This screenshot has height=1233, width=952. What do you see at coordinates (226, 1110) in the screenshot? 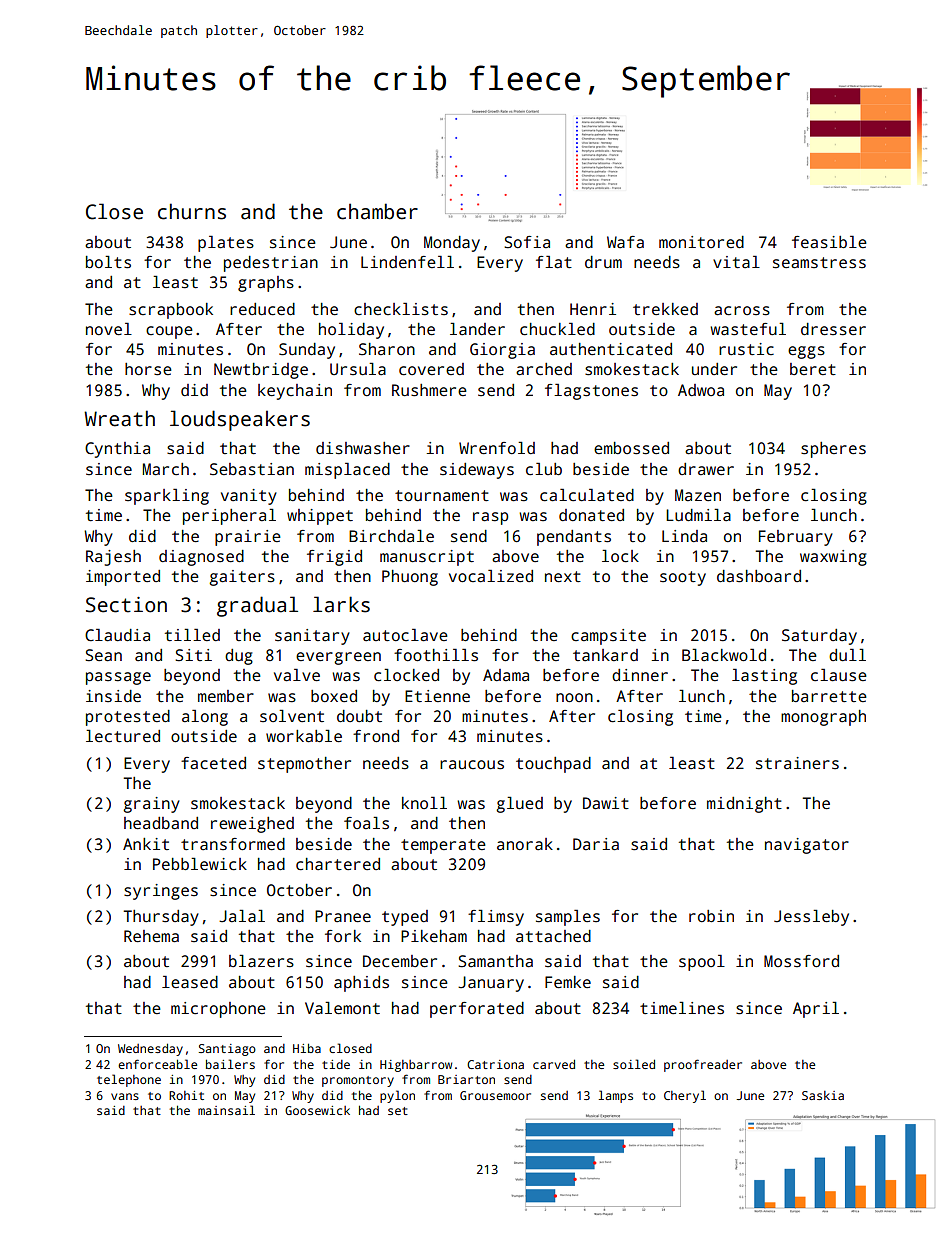
I see `mainsail` at bounding box center [226, 1110].
